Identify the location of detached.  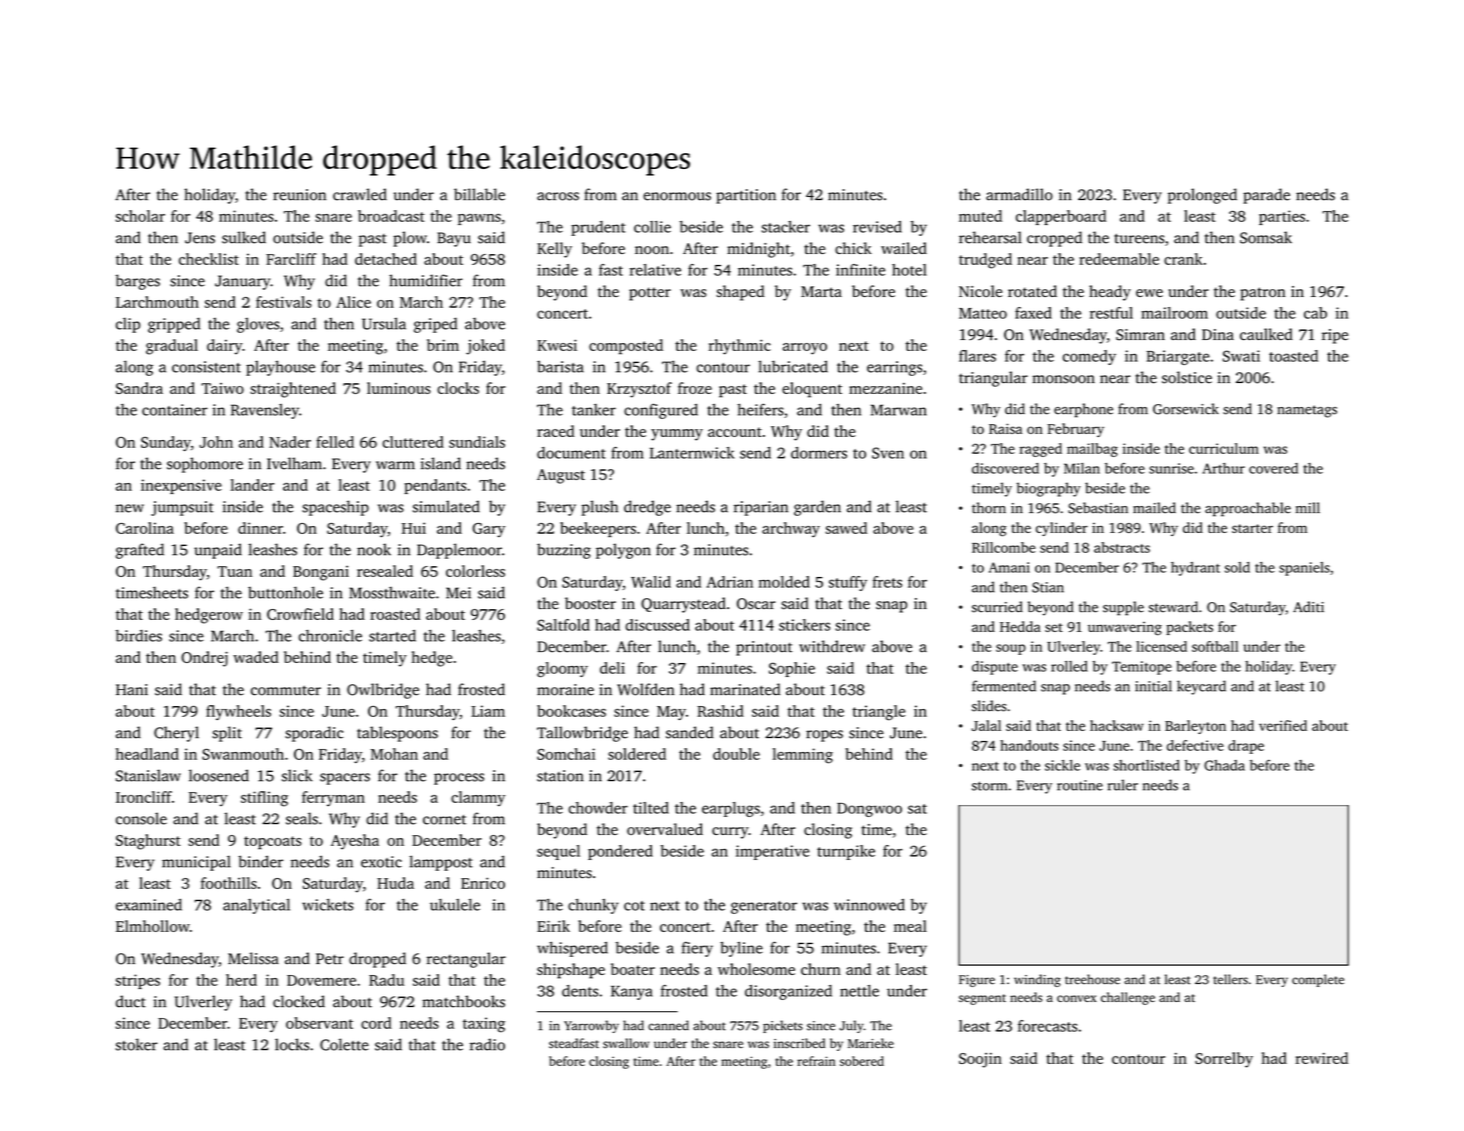
(386, 259).
